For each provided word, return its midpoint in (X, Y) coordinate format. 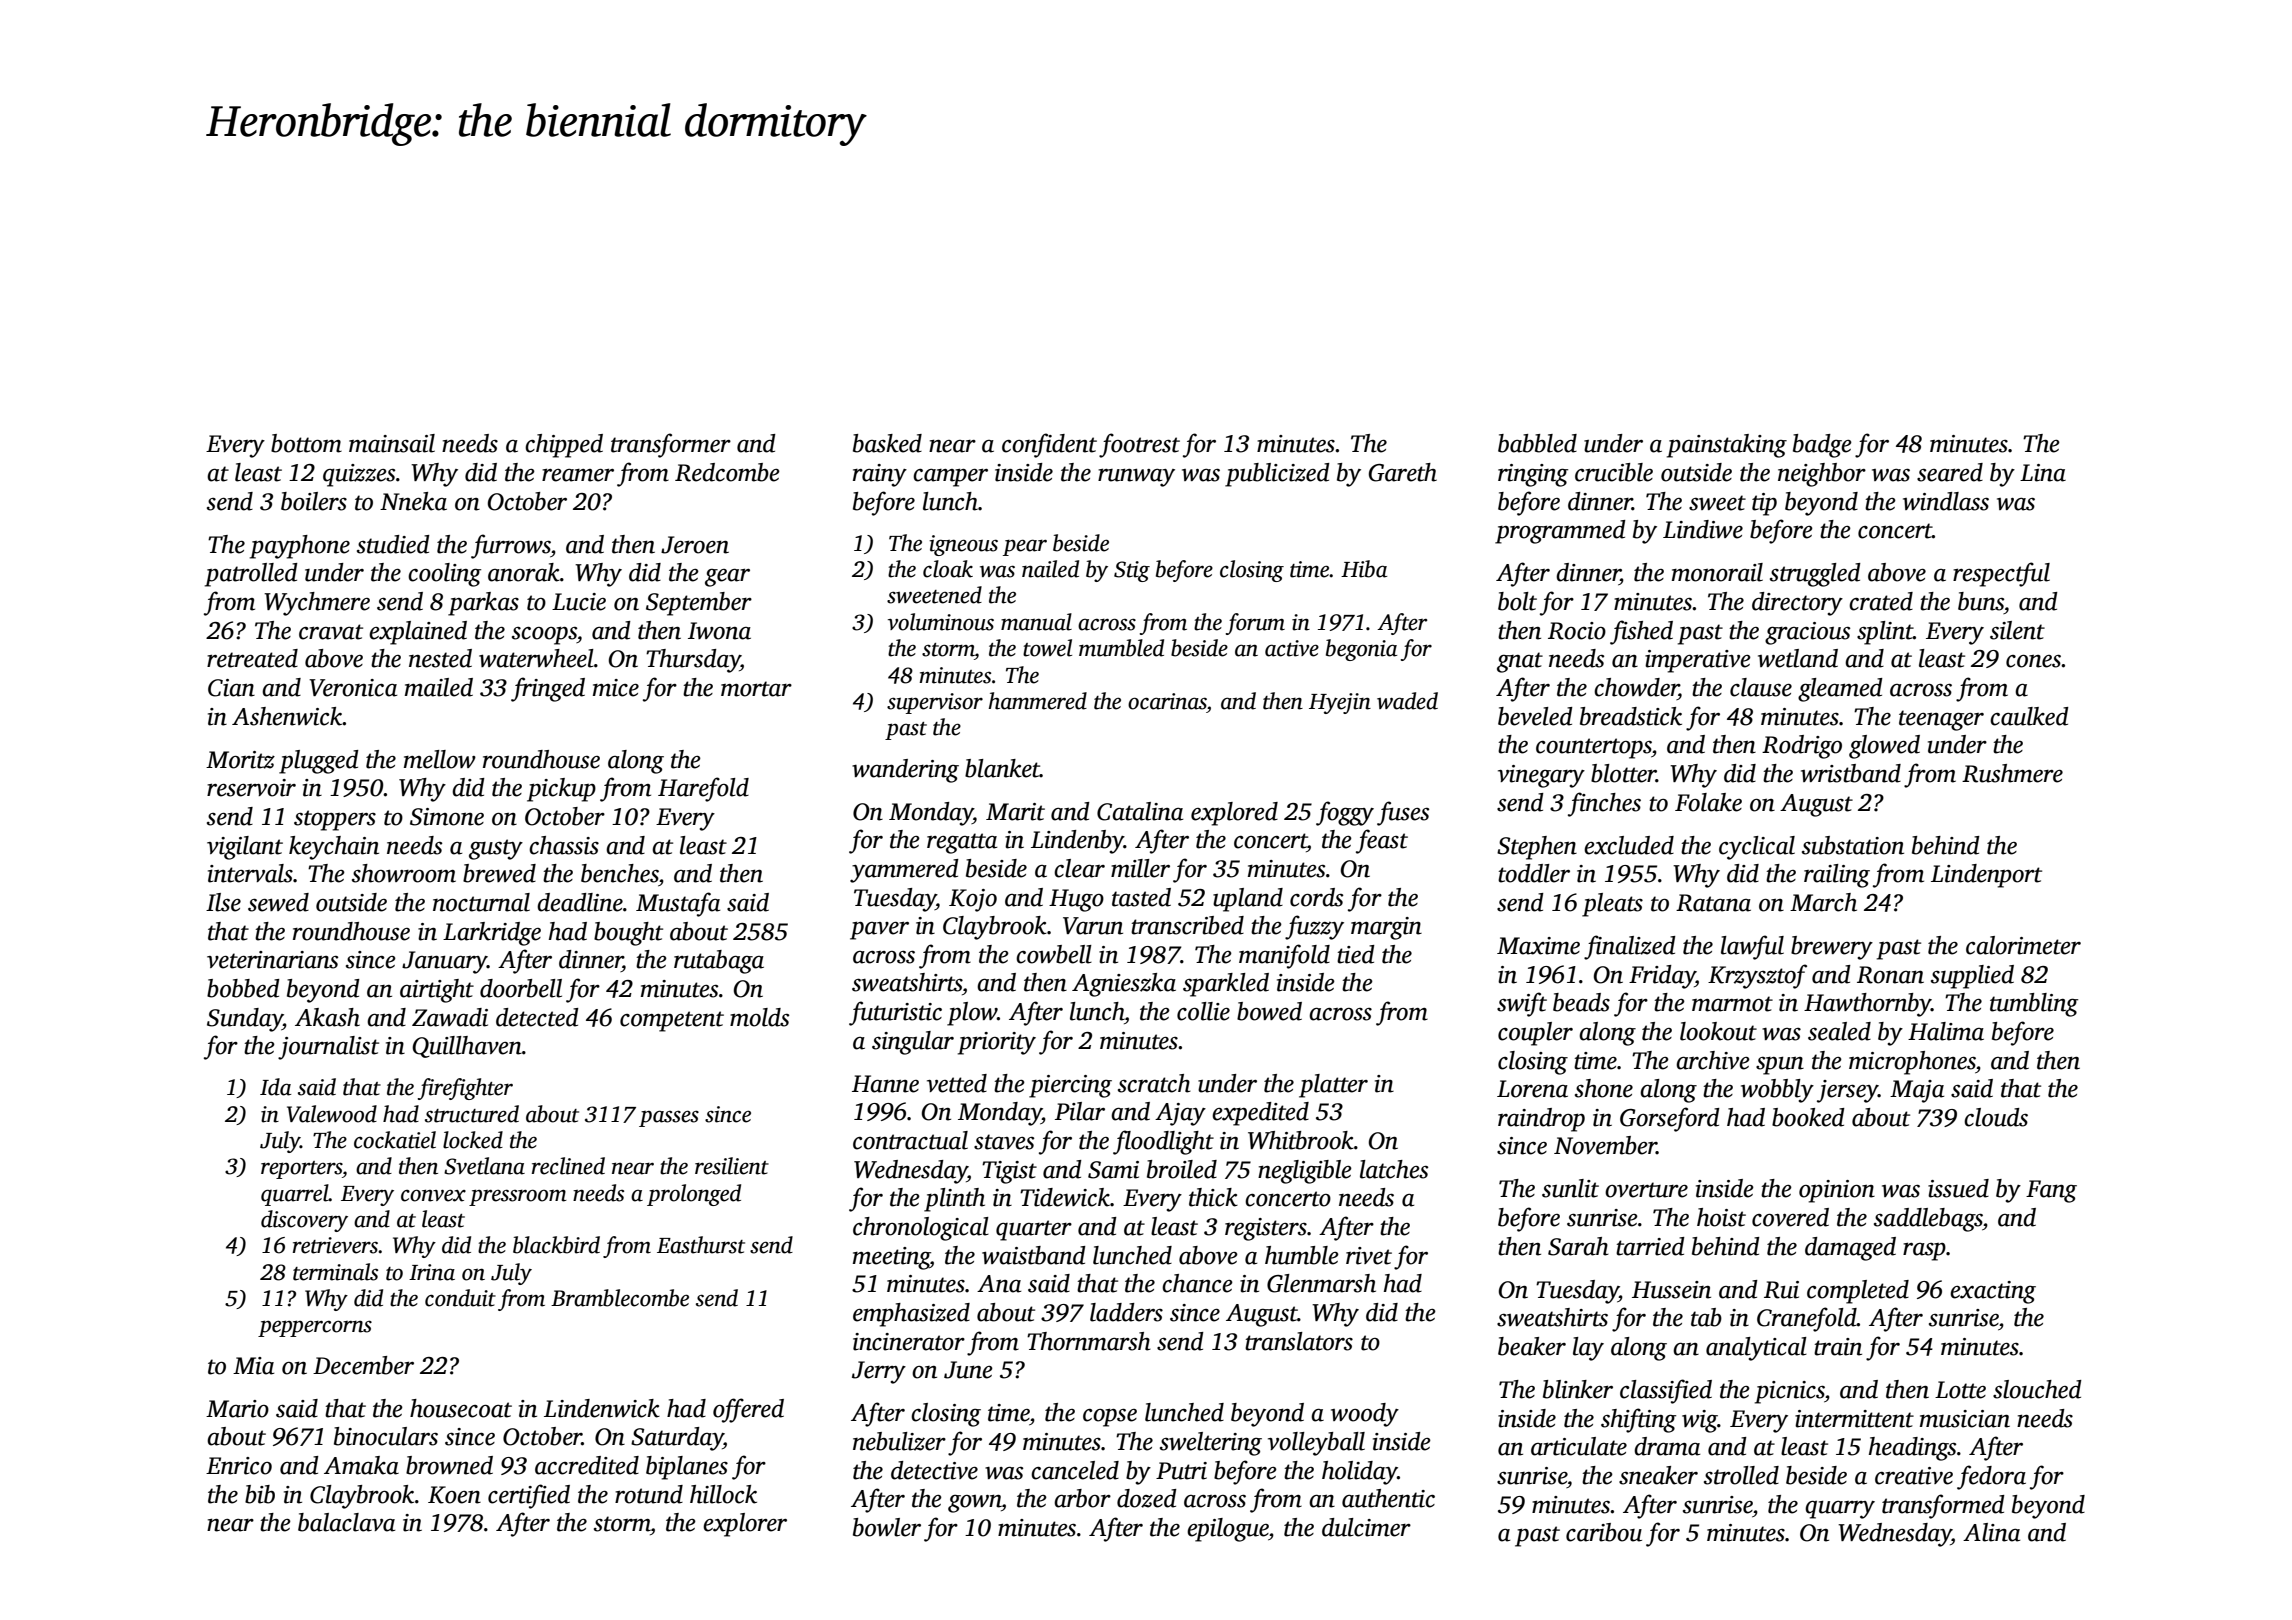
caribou (1604, 1532)
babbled (1537, 443)
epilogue (1228, 1530)
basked (887, 443)
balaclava (346, 1522)
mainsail (392, 443)
